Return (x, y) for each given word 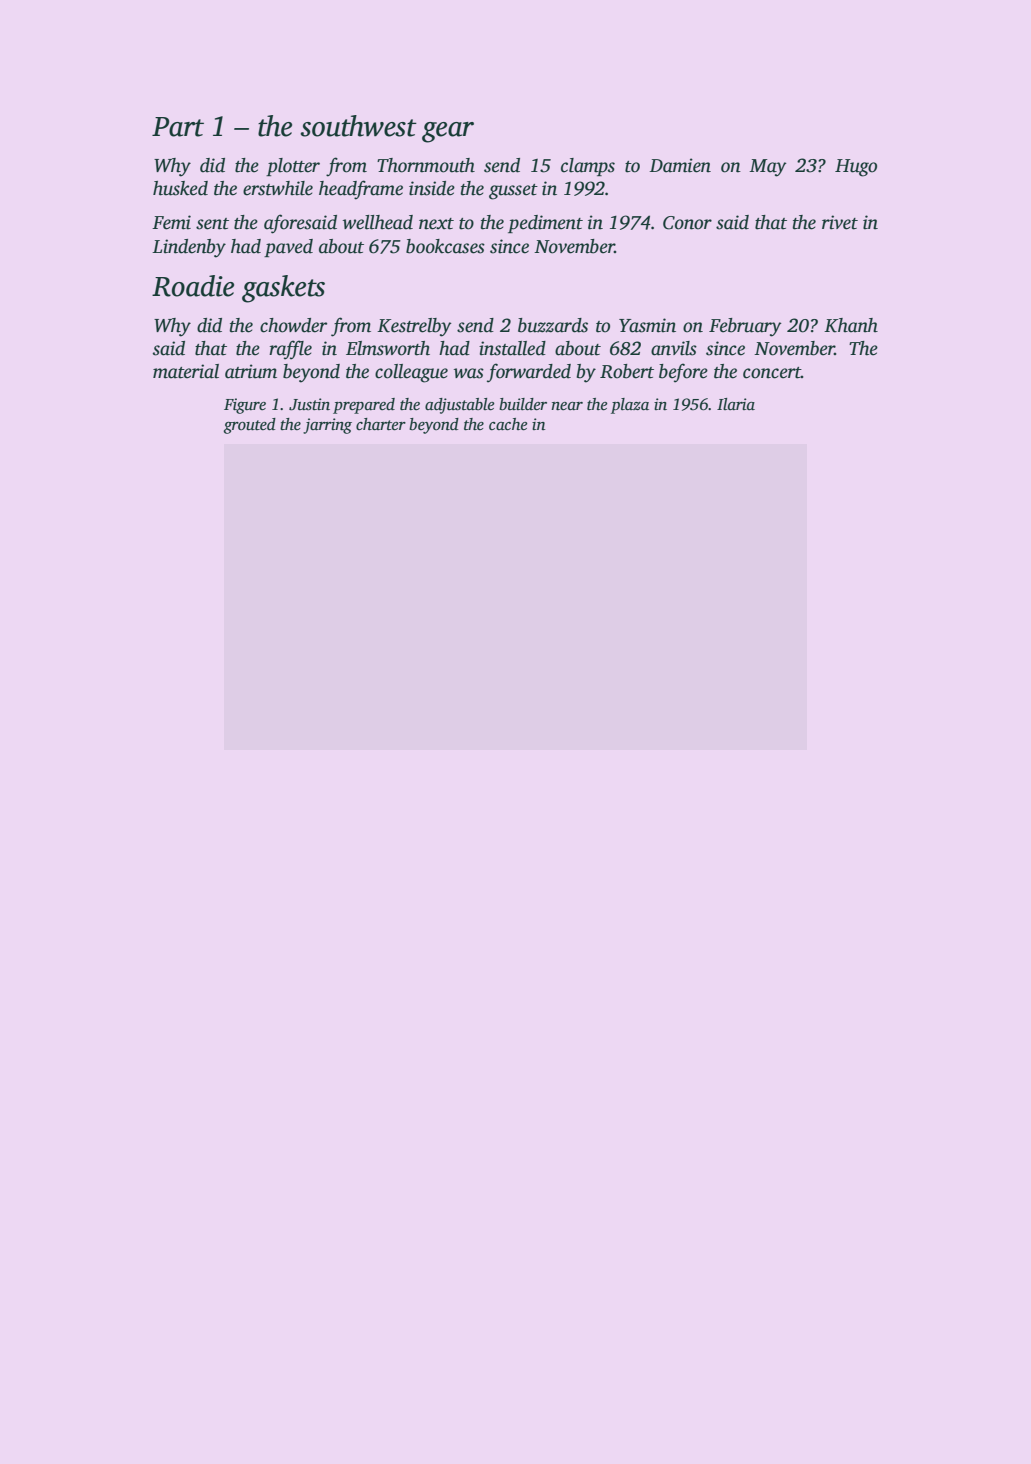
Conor (687, 223)
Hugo (856, 168)
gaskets (283, 289)
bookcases (445, 246)
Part (178, 127)
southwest (358, 126)
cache (508, 424)
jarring (327, 426)
